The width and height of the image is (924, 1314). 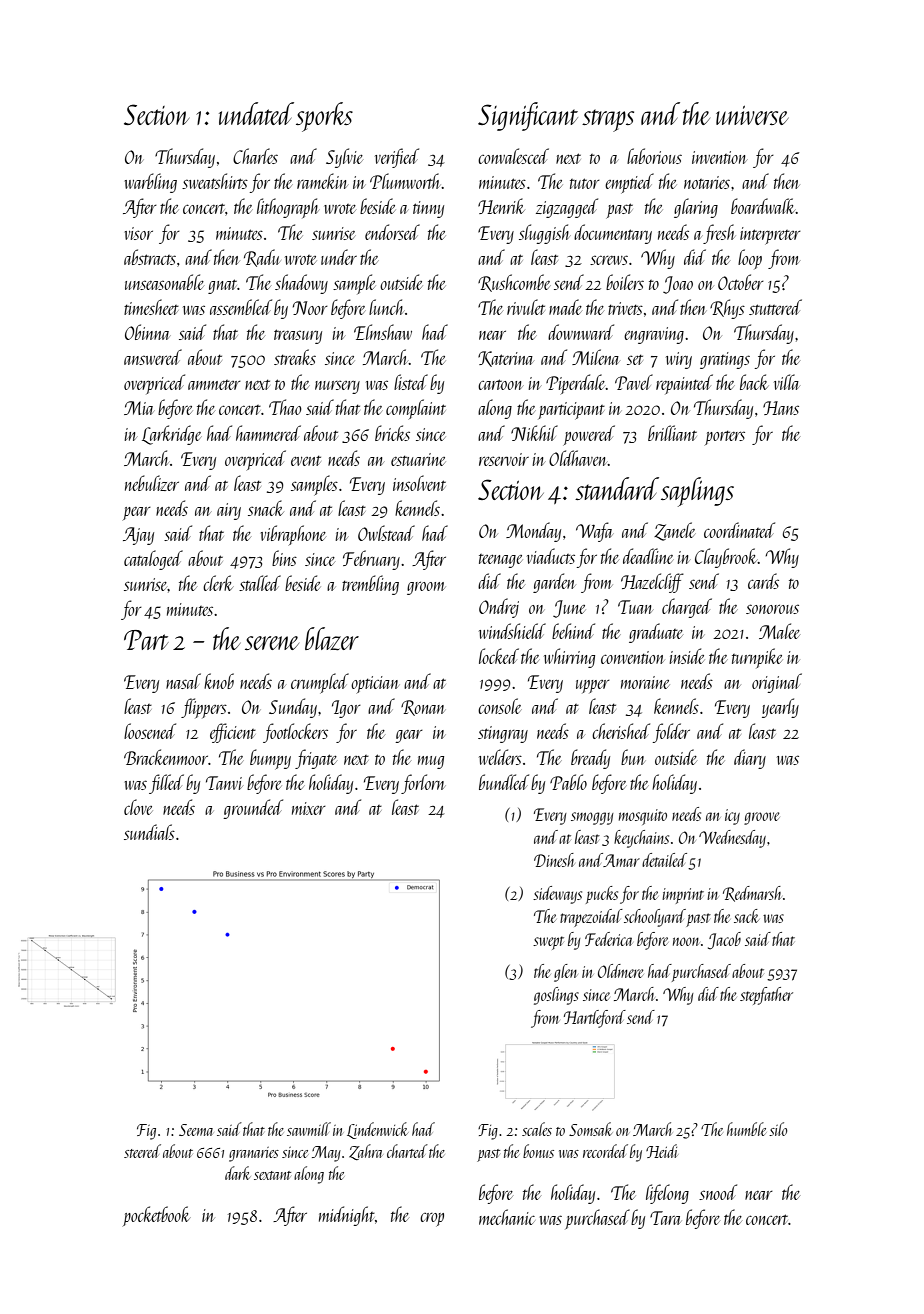 What do you see at coordinates (157, 1216) in the image?
I see `pocketbook` at bounding box center [157, 1216].
